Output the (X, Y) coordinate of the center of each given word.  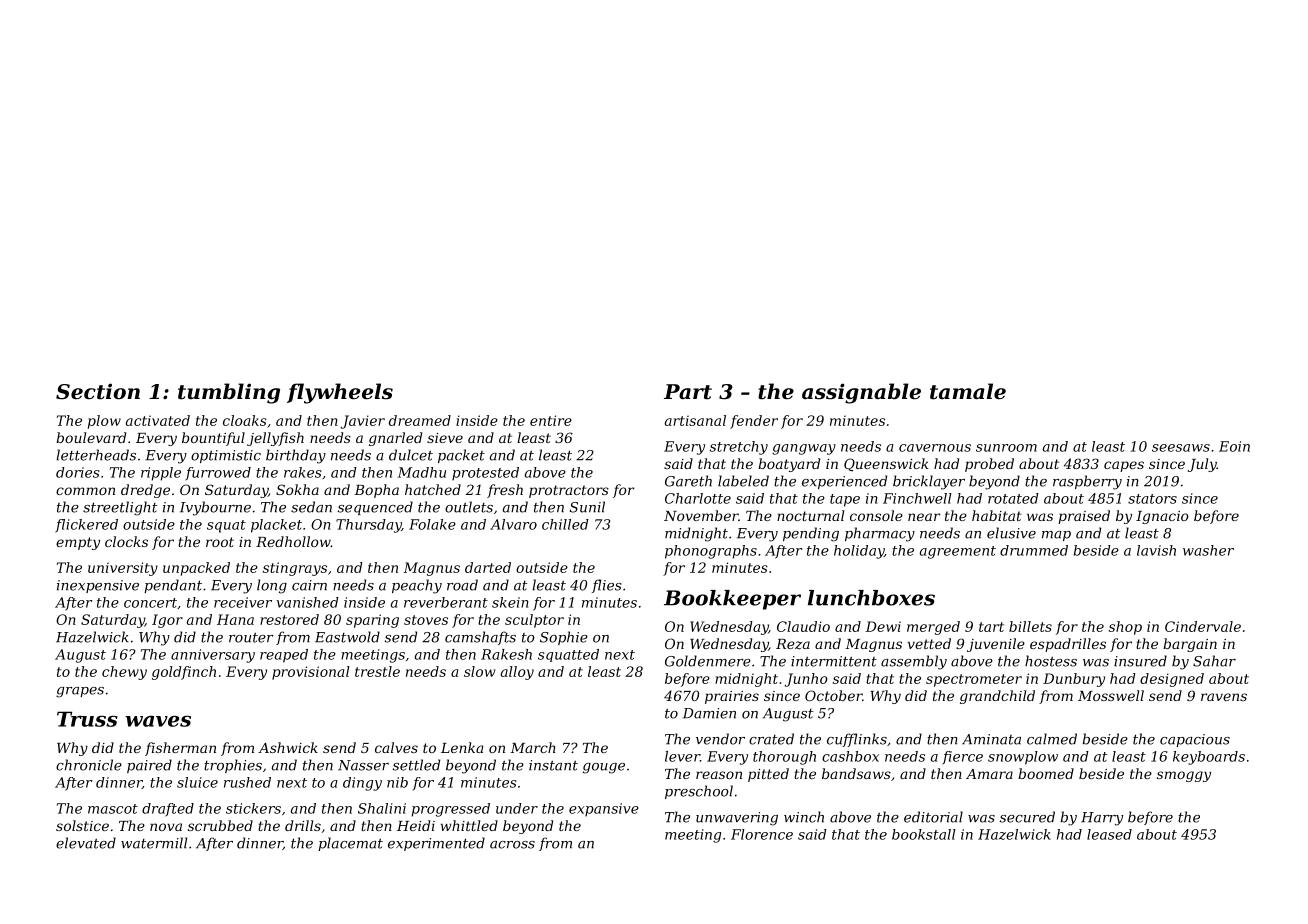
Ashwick (288, 747)
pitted (768, 775)
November (701, 515)
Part (688, 392)
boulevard (91, 437)
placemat (350, 844)
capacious (1195, 740)
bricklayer (929, 482)
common (85, 491)
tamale (968, 391)
